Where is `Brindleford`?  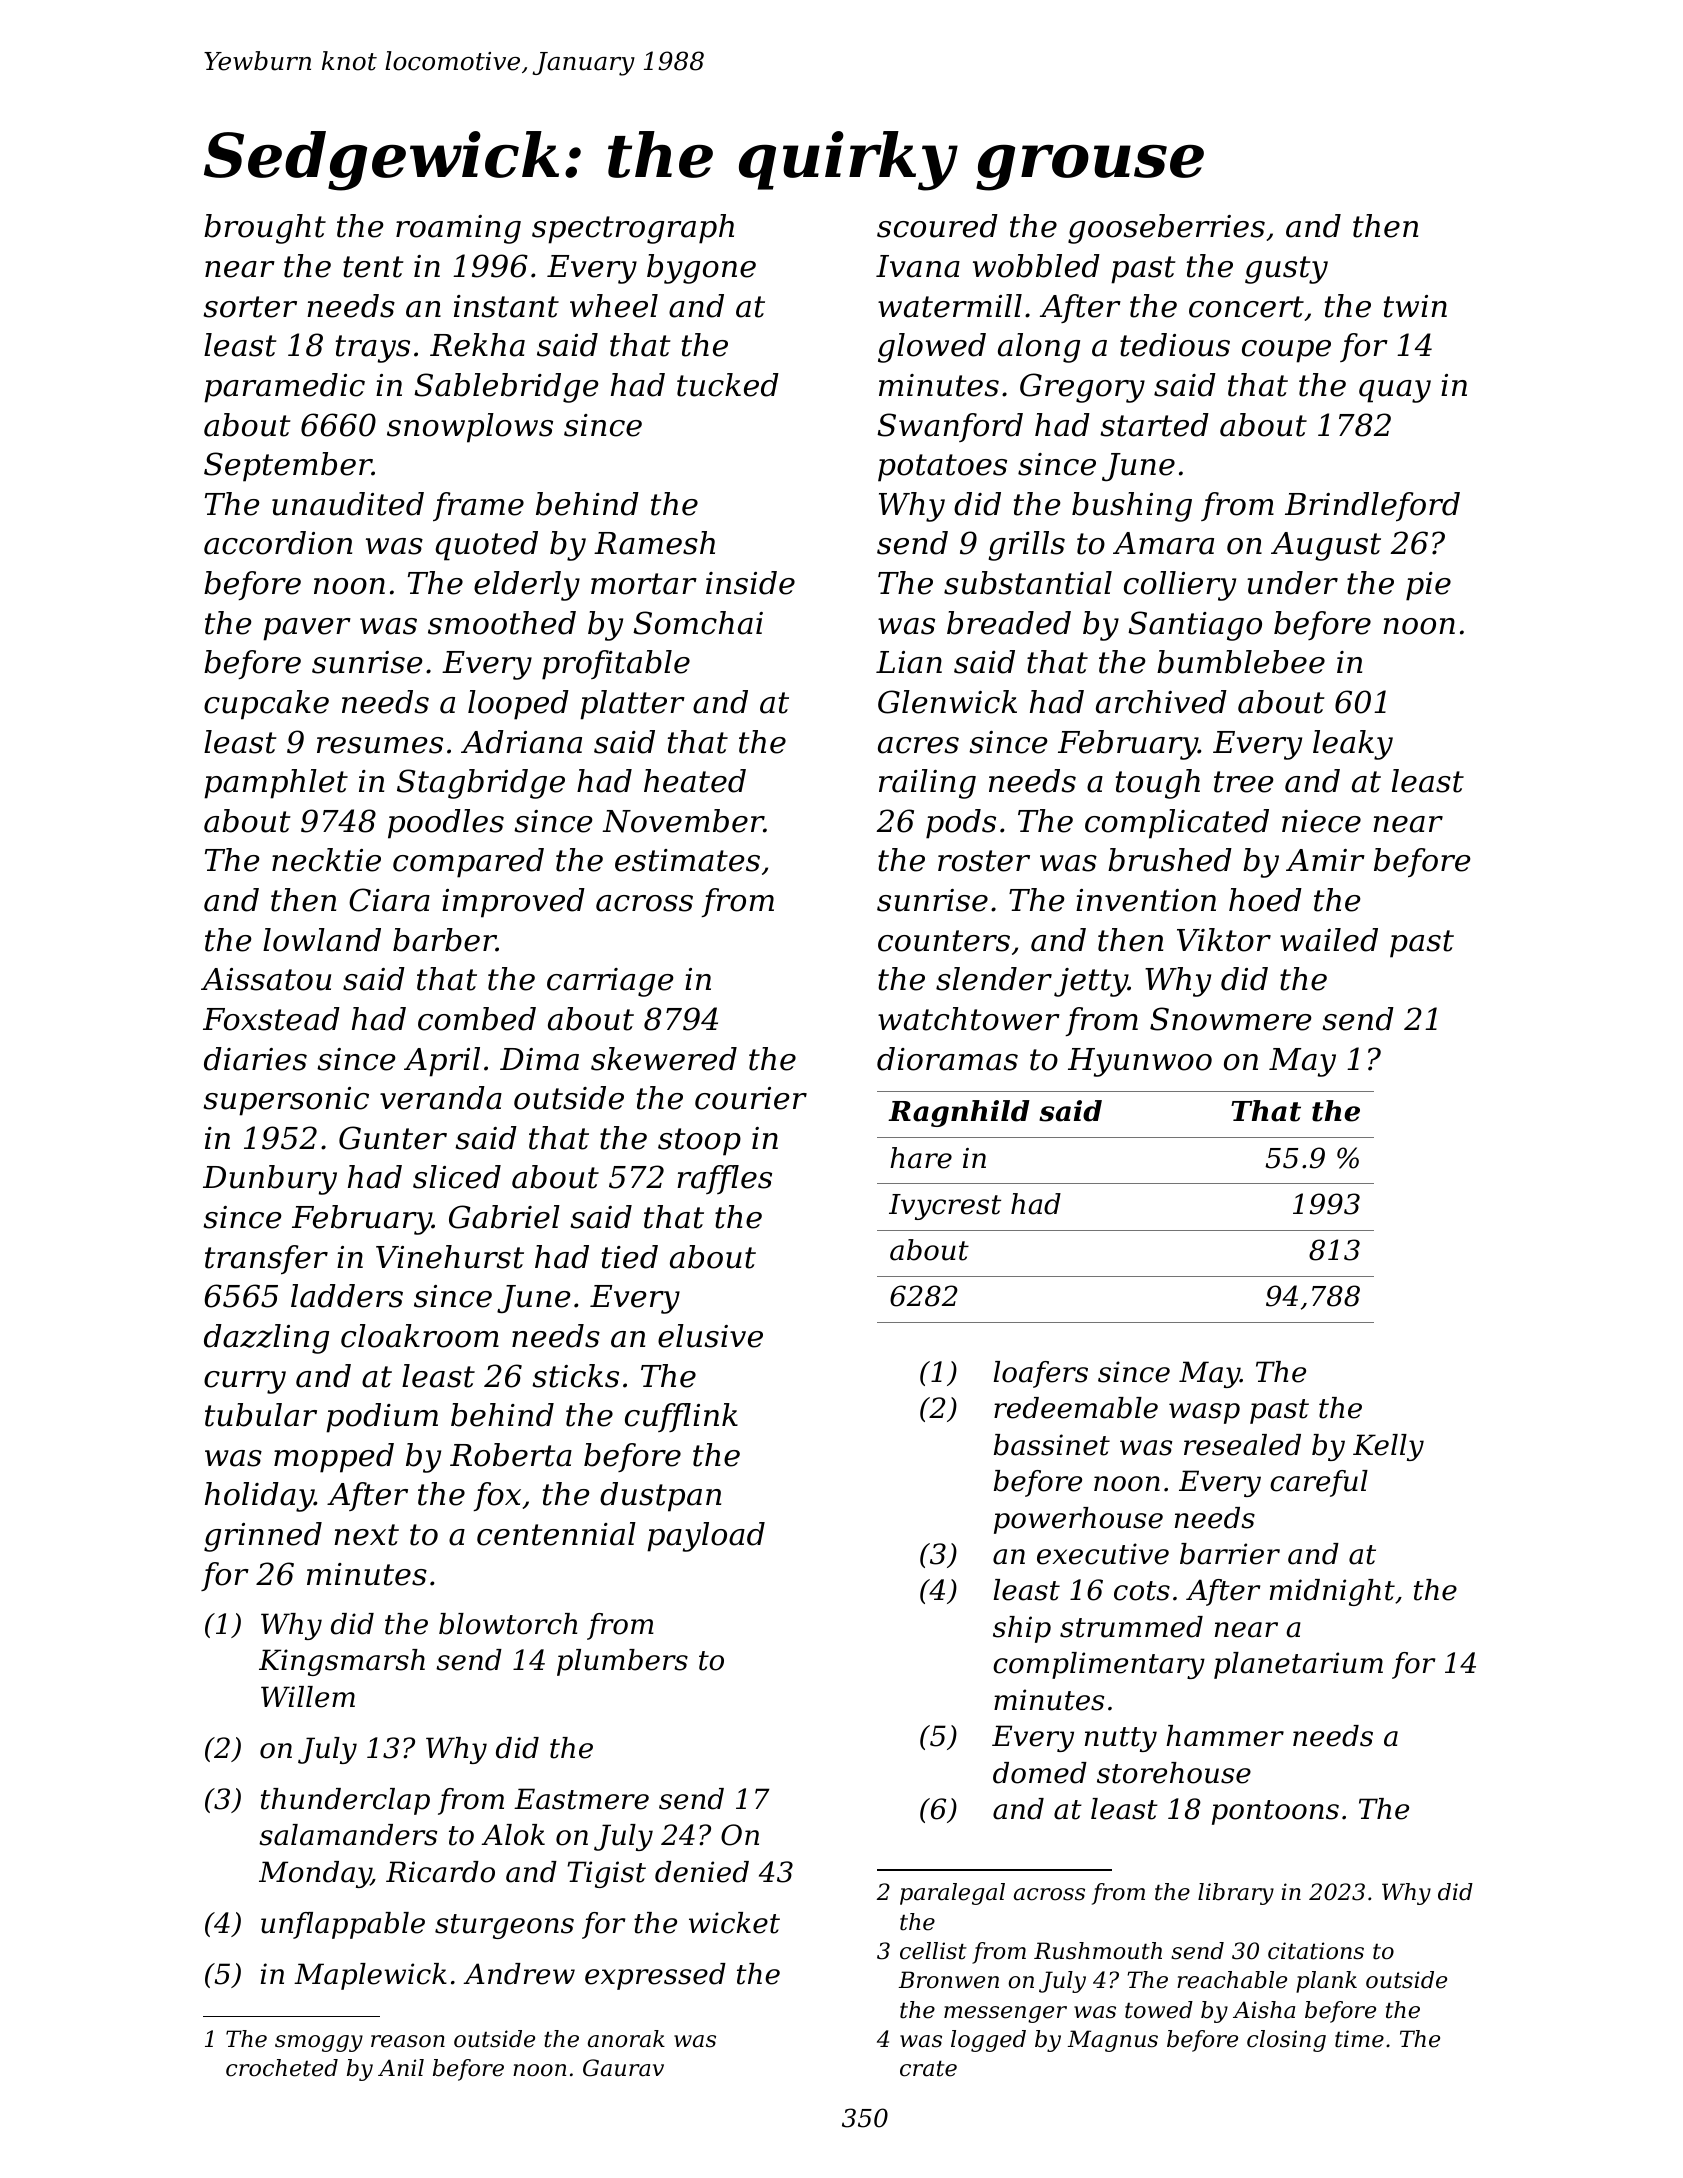
Brindleford is located at coordinates (1372, 506).
